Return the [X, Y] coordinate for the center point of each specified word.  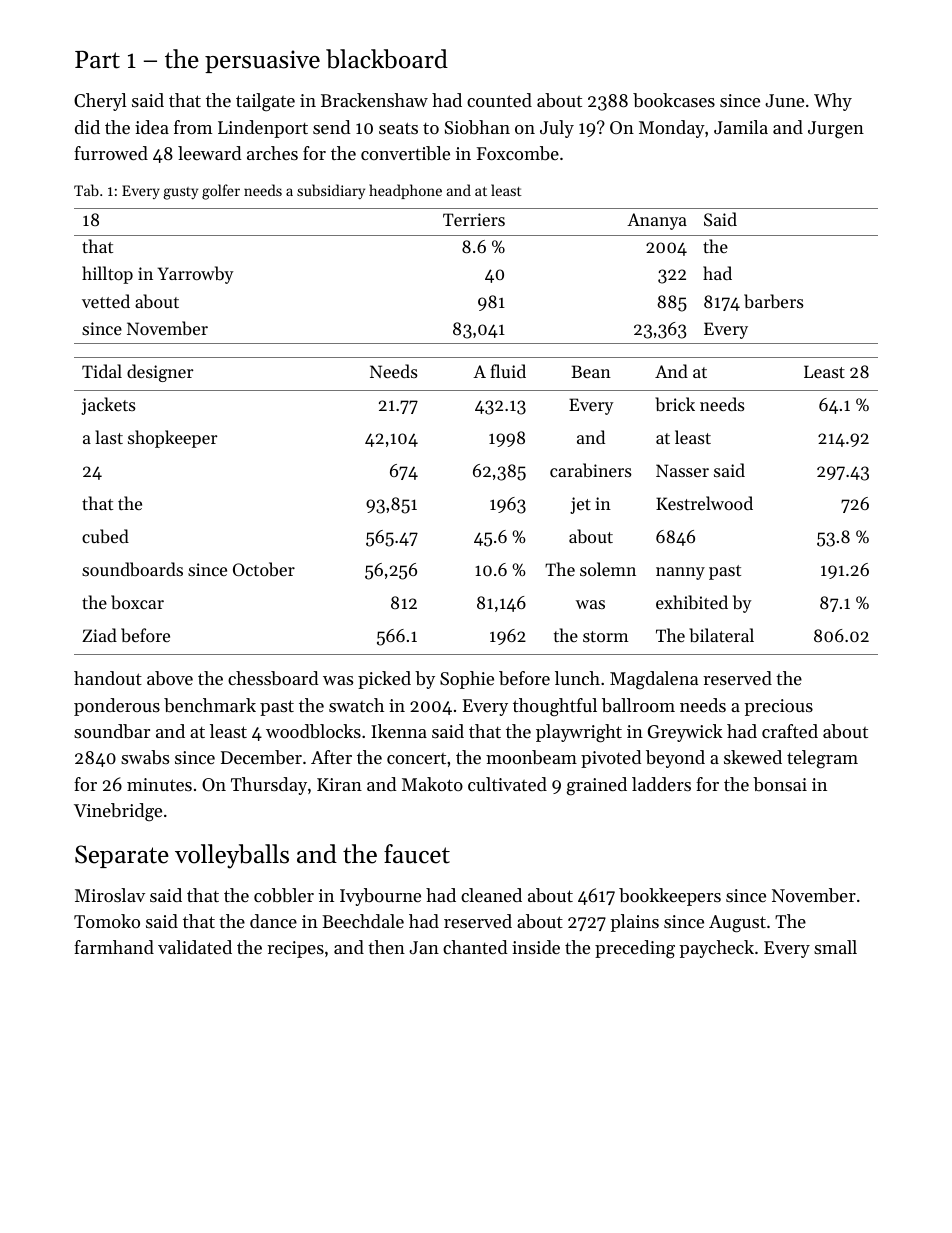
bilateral [721, 635]
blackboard [387, 59]
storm [605, 636]
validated [195, 947]
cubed [105, 536]
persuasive [262, 61]
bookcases [674, 100]
